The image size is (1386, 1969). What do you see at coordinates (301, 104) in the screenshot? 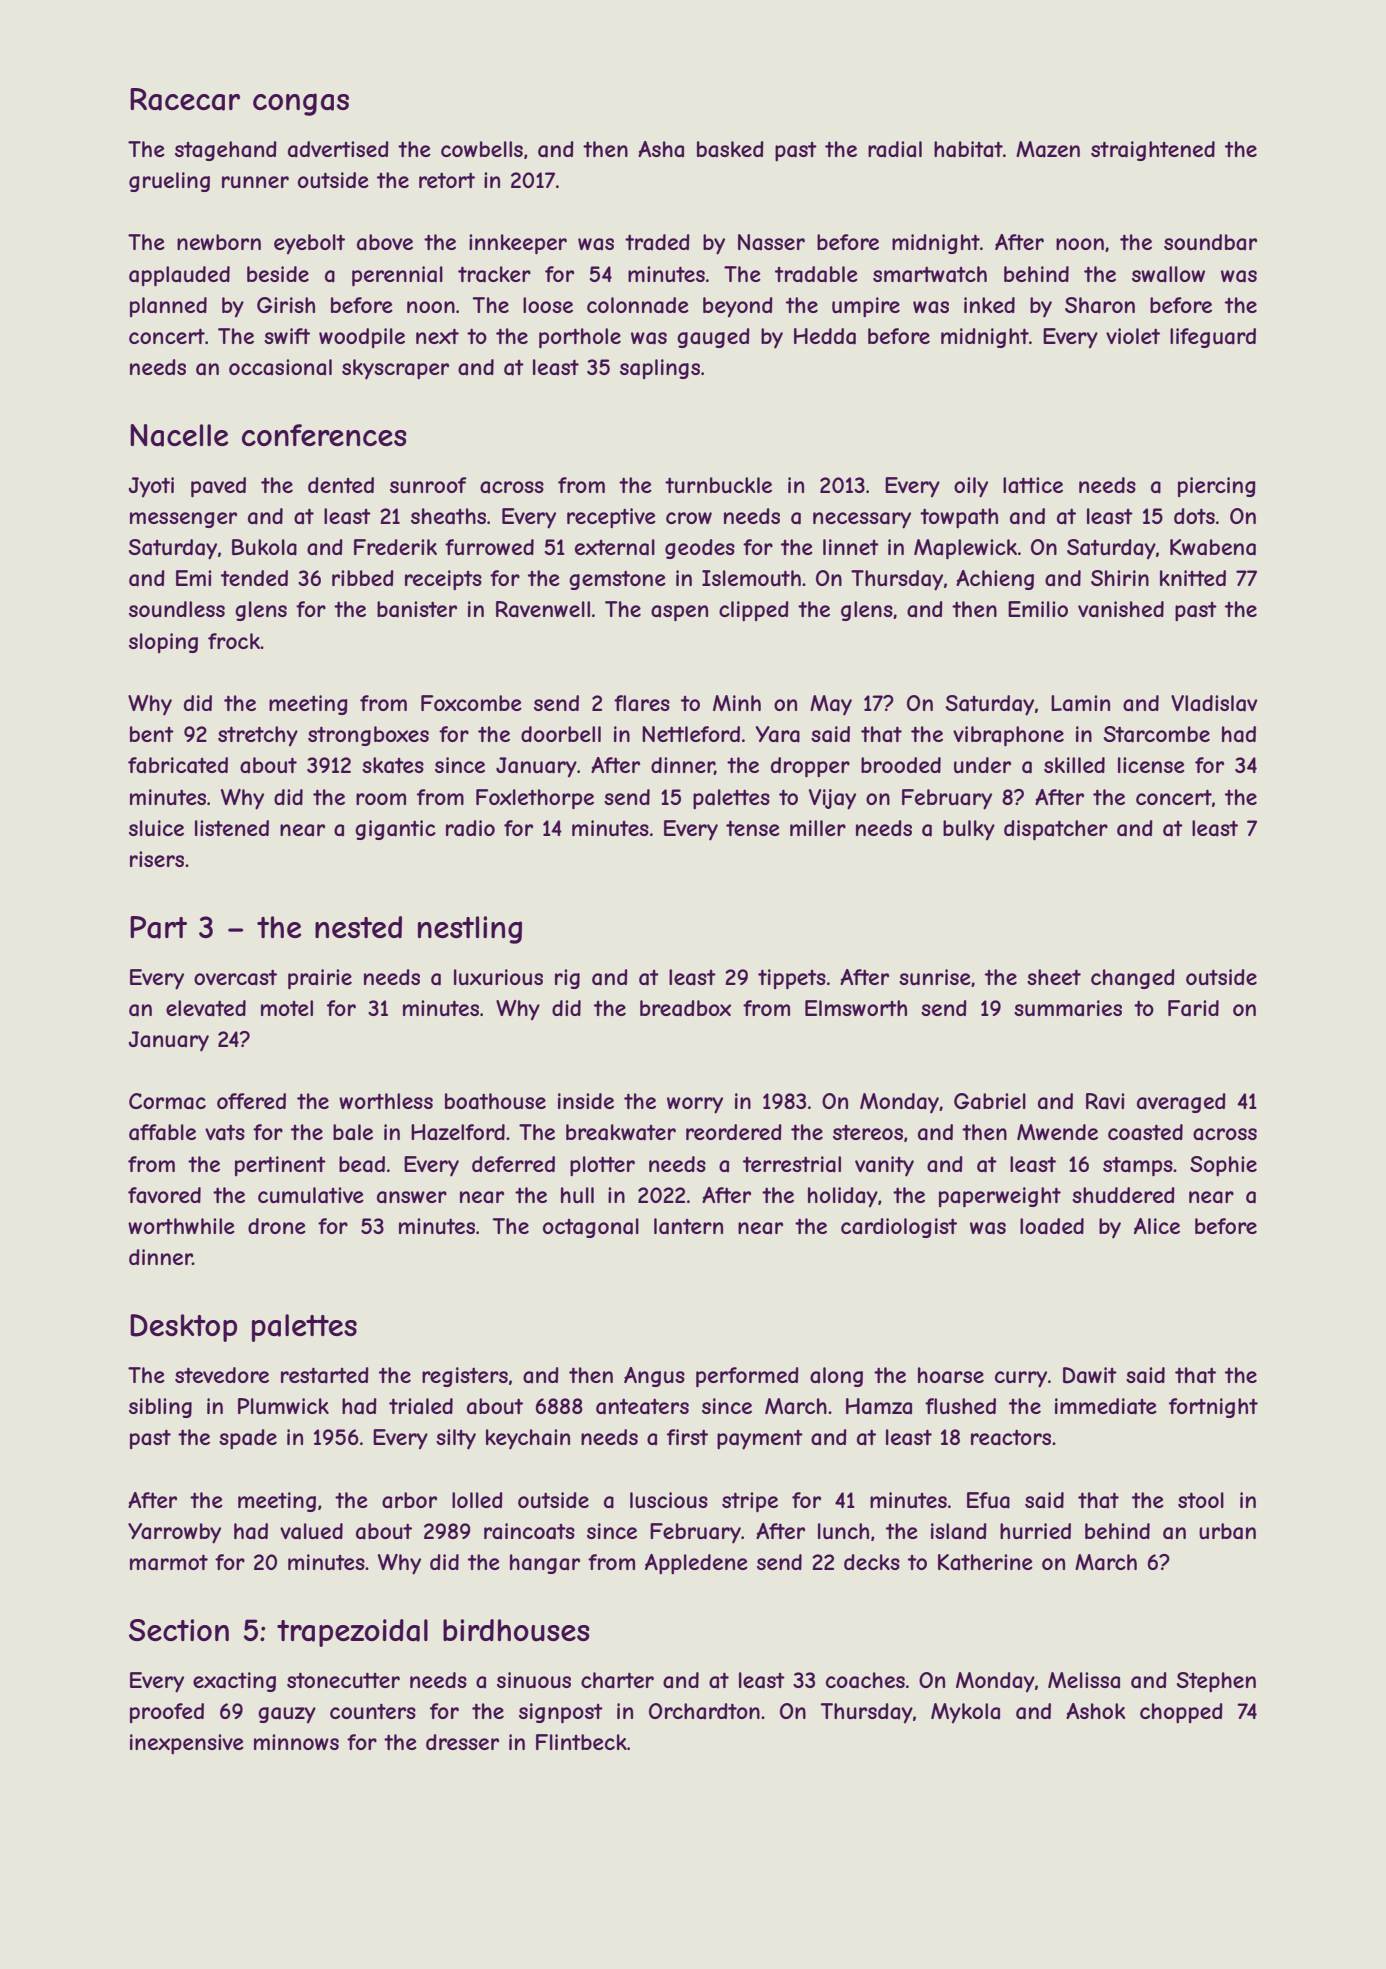
I see `congas` at bounding box center [301, 104].
